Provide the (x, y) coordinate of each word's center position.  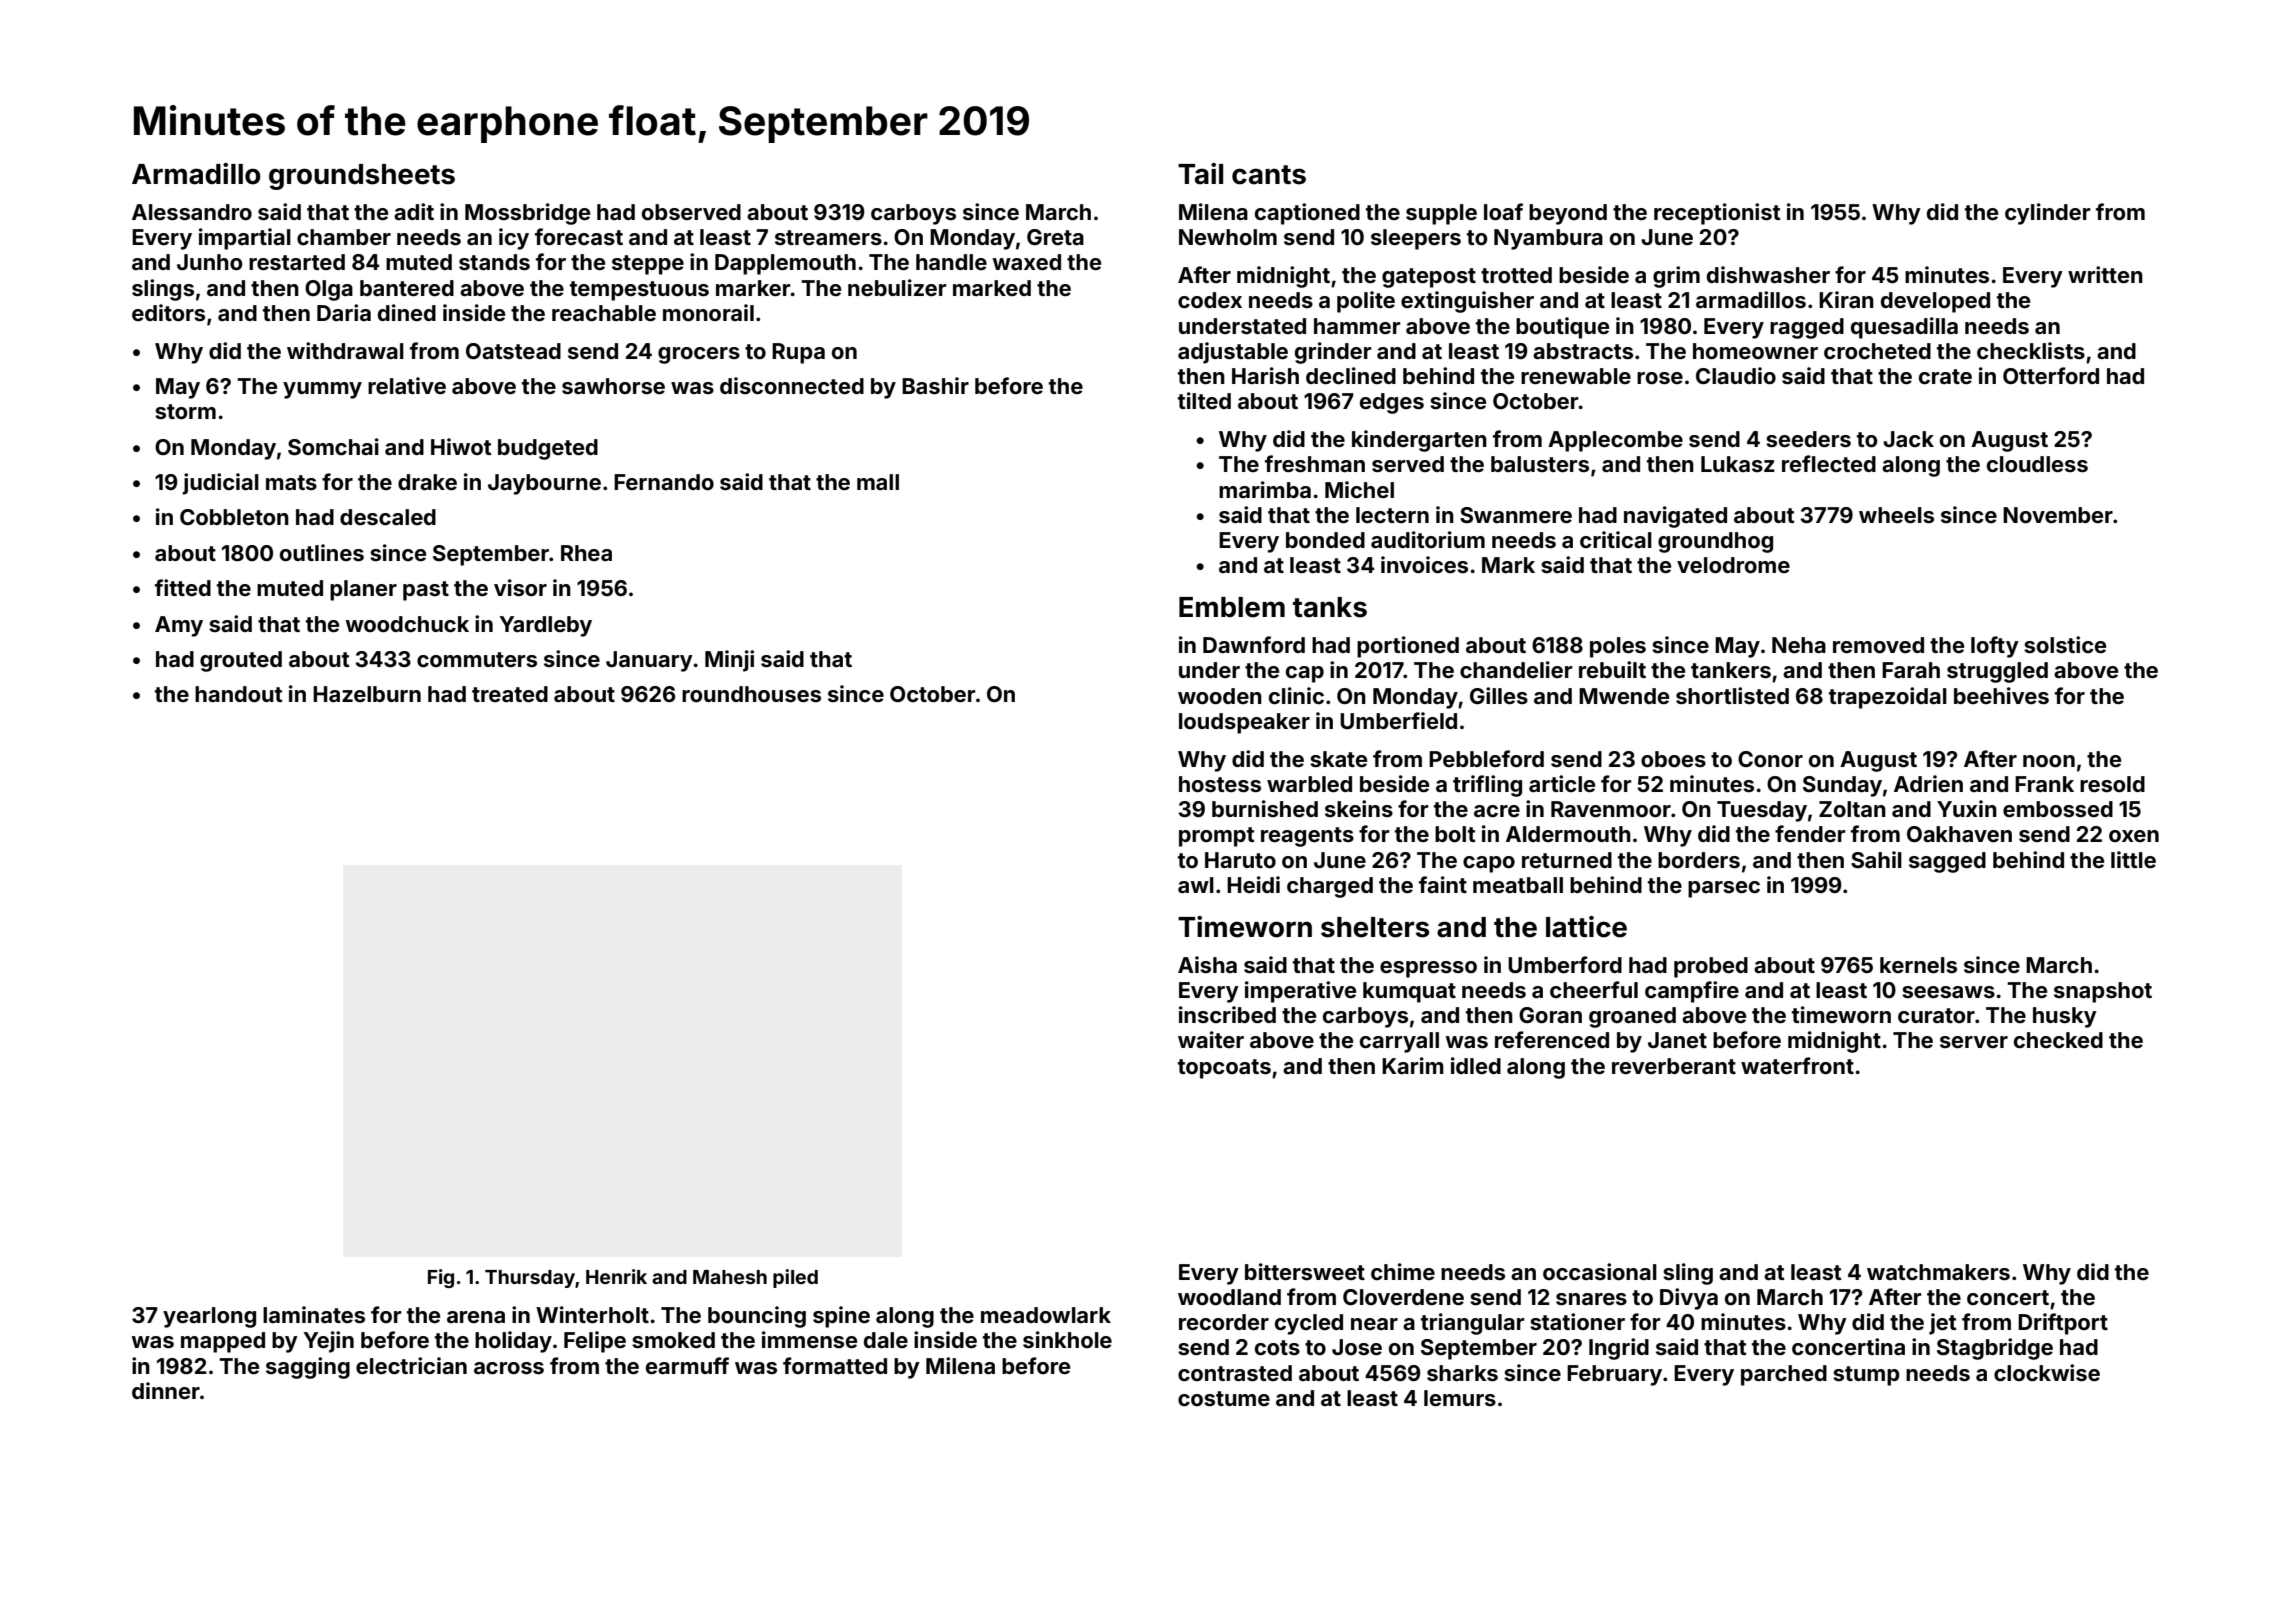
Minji (729, 661)
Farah (1911, 670)
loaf (1503, 211)
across (509, 1368)
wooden (1220, 696)
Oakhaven (1959, 834)
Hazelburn (367, 694)
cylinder (2047, 214)
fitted (183, 587)
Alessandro (192, 212)
